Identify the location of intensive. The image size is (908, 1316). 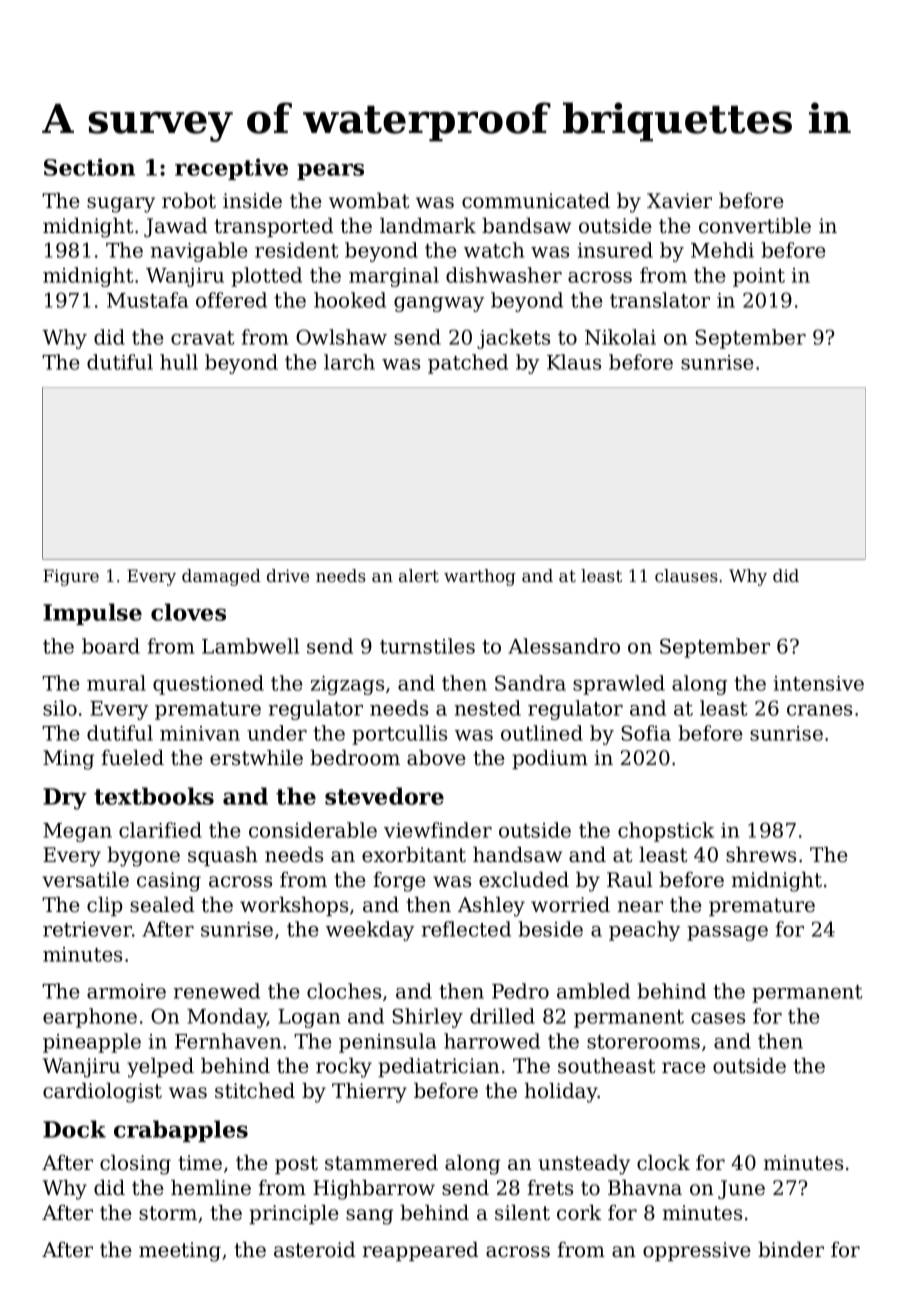
(819, 683).
